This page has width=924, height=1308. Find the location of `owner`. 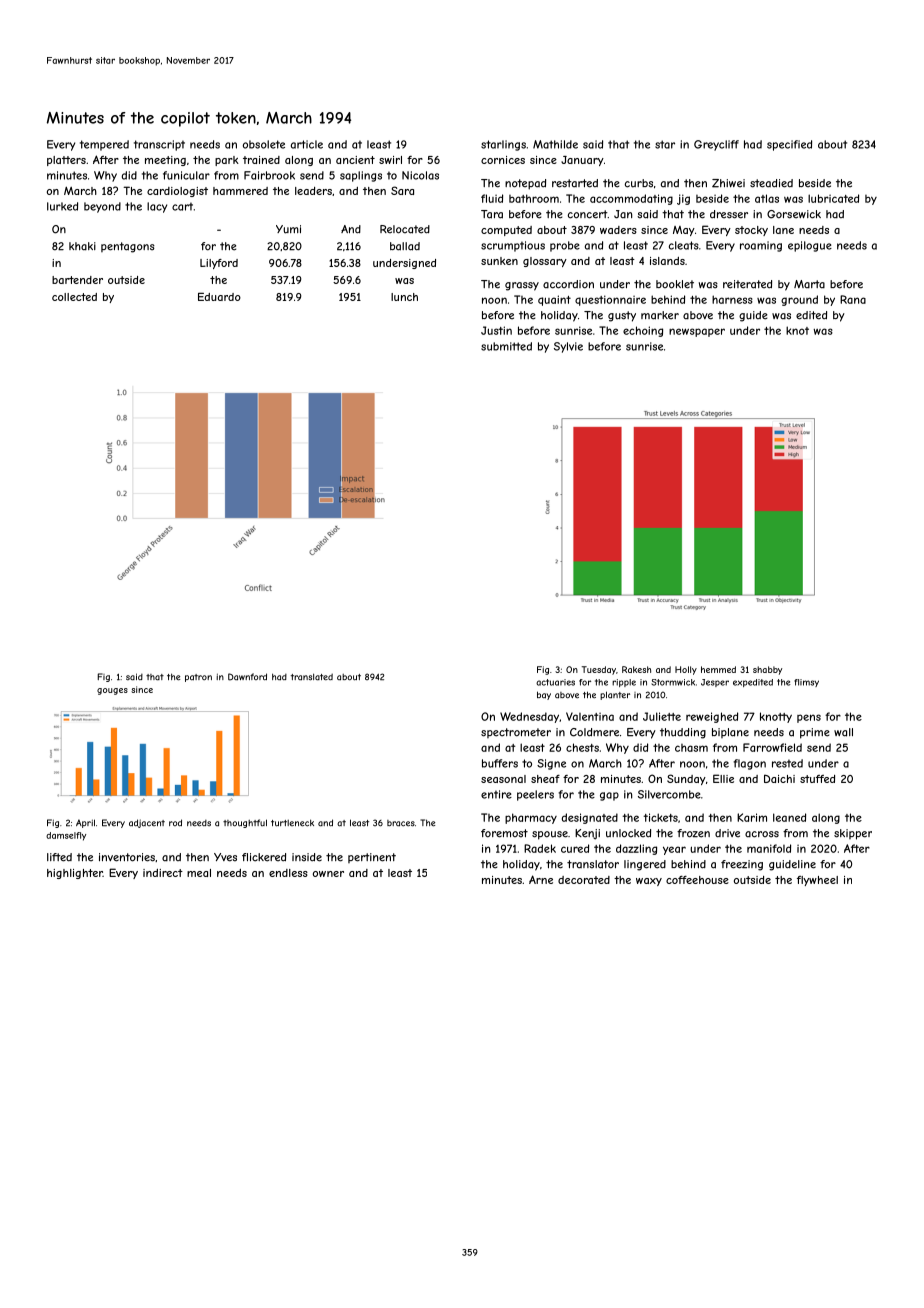

owner is located at coordinates (328, 874).
